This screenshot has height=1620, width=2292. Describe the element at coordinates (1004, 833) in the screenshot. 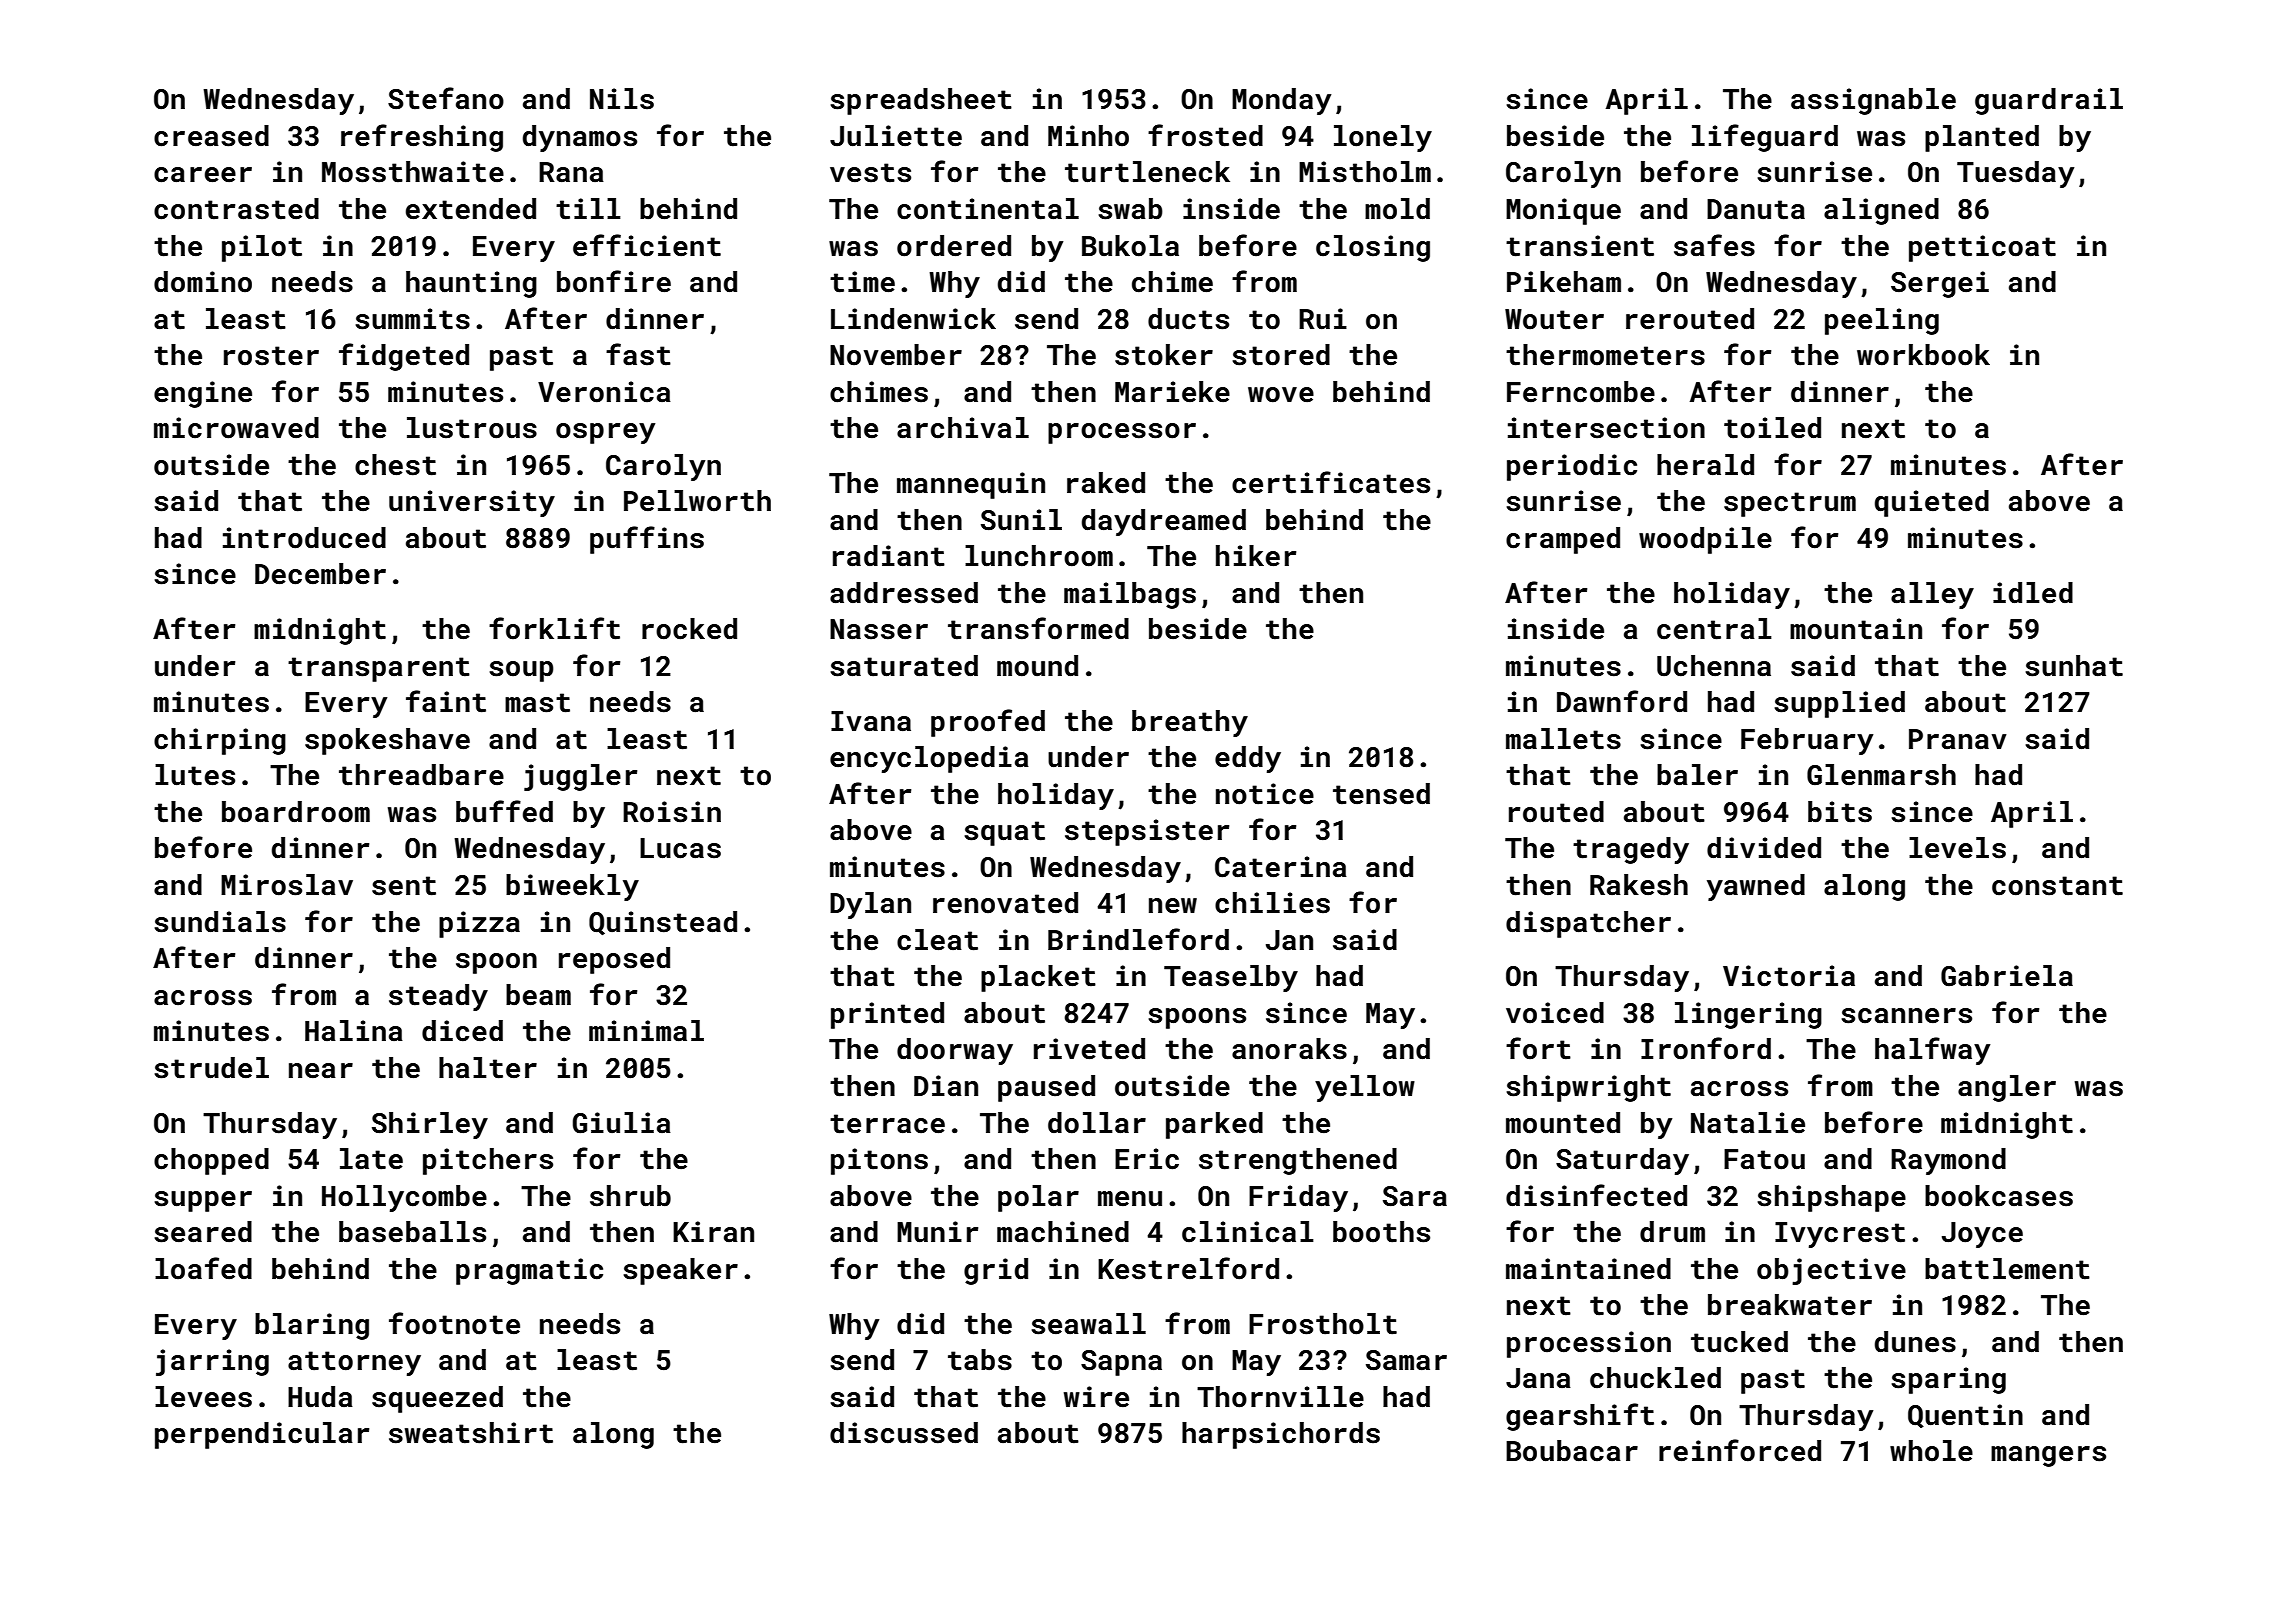

I see `squat` at that location.
